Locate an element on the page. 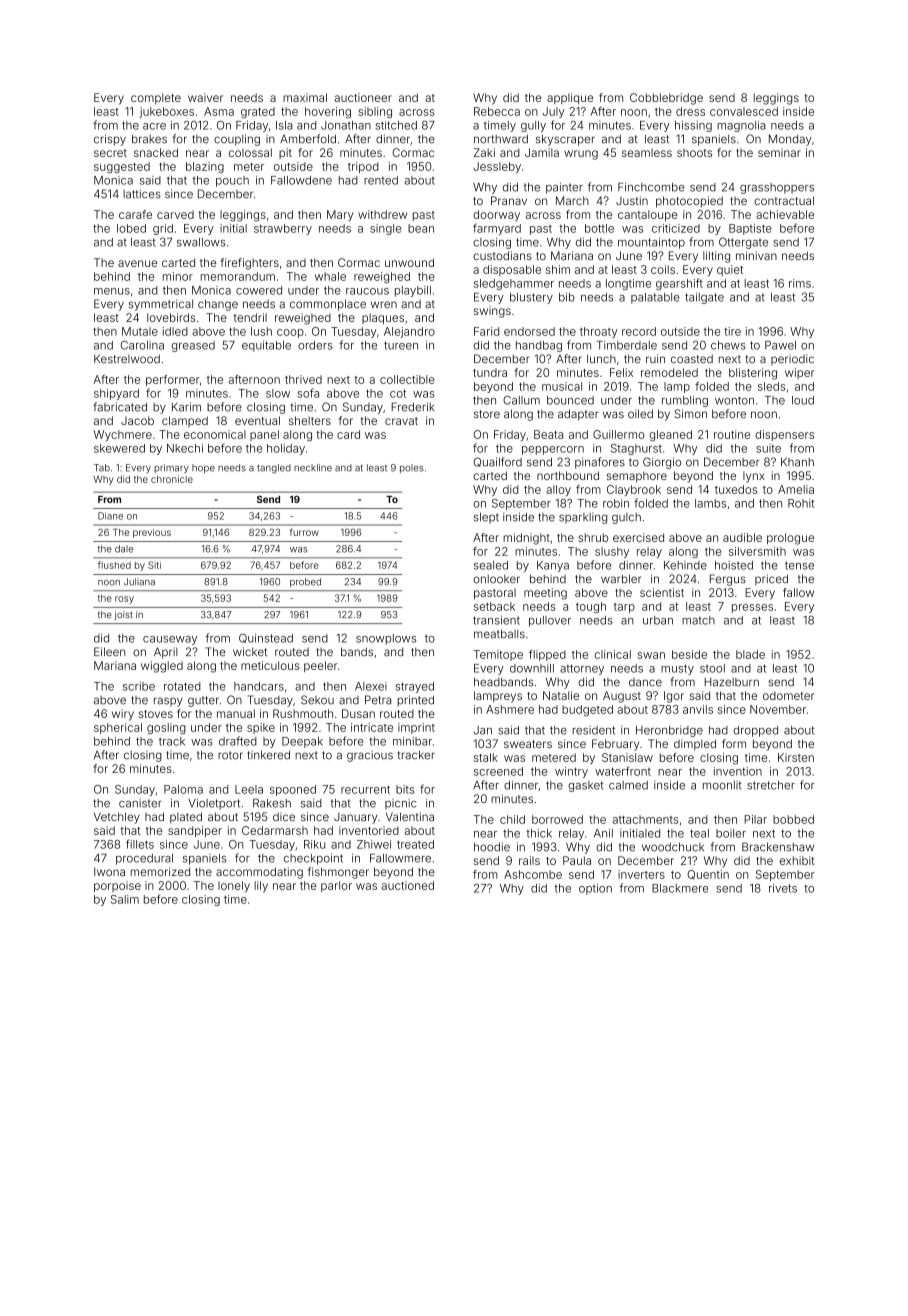 The image size is (908, 1316). Iwona is located at coordinates (109, 871).
